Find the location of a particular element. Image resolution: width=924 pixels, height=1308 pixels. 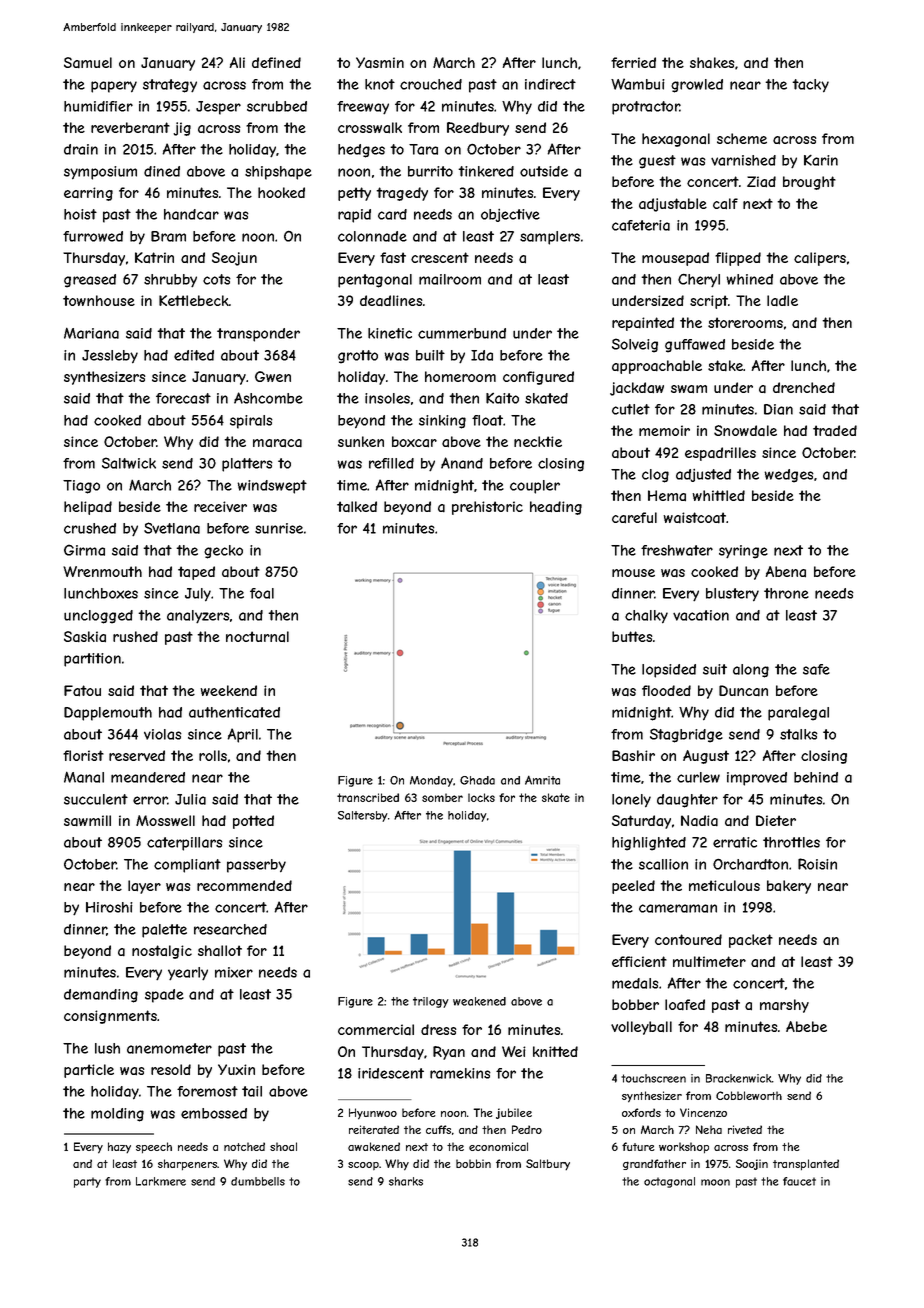

anemometer is located at coordinates (169, 1048).
